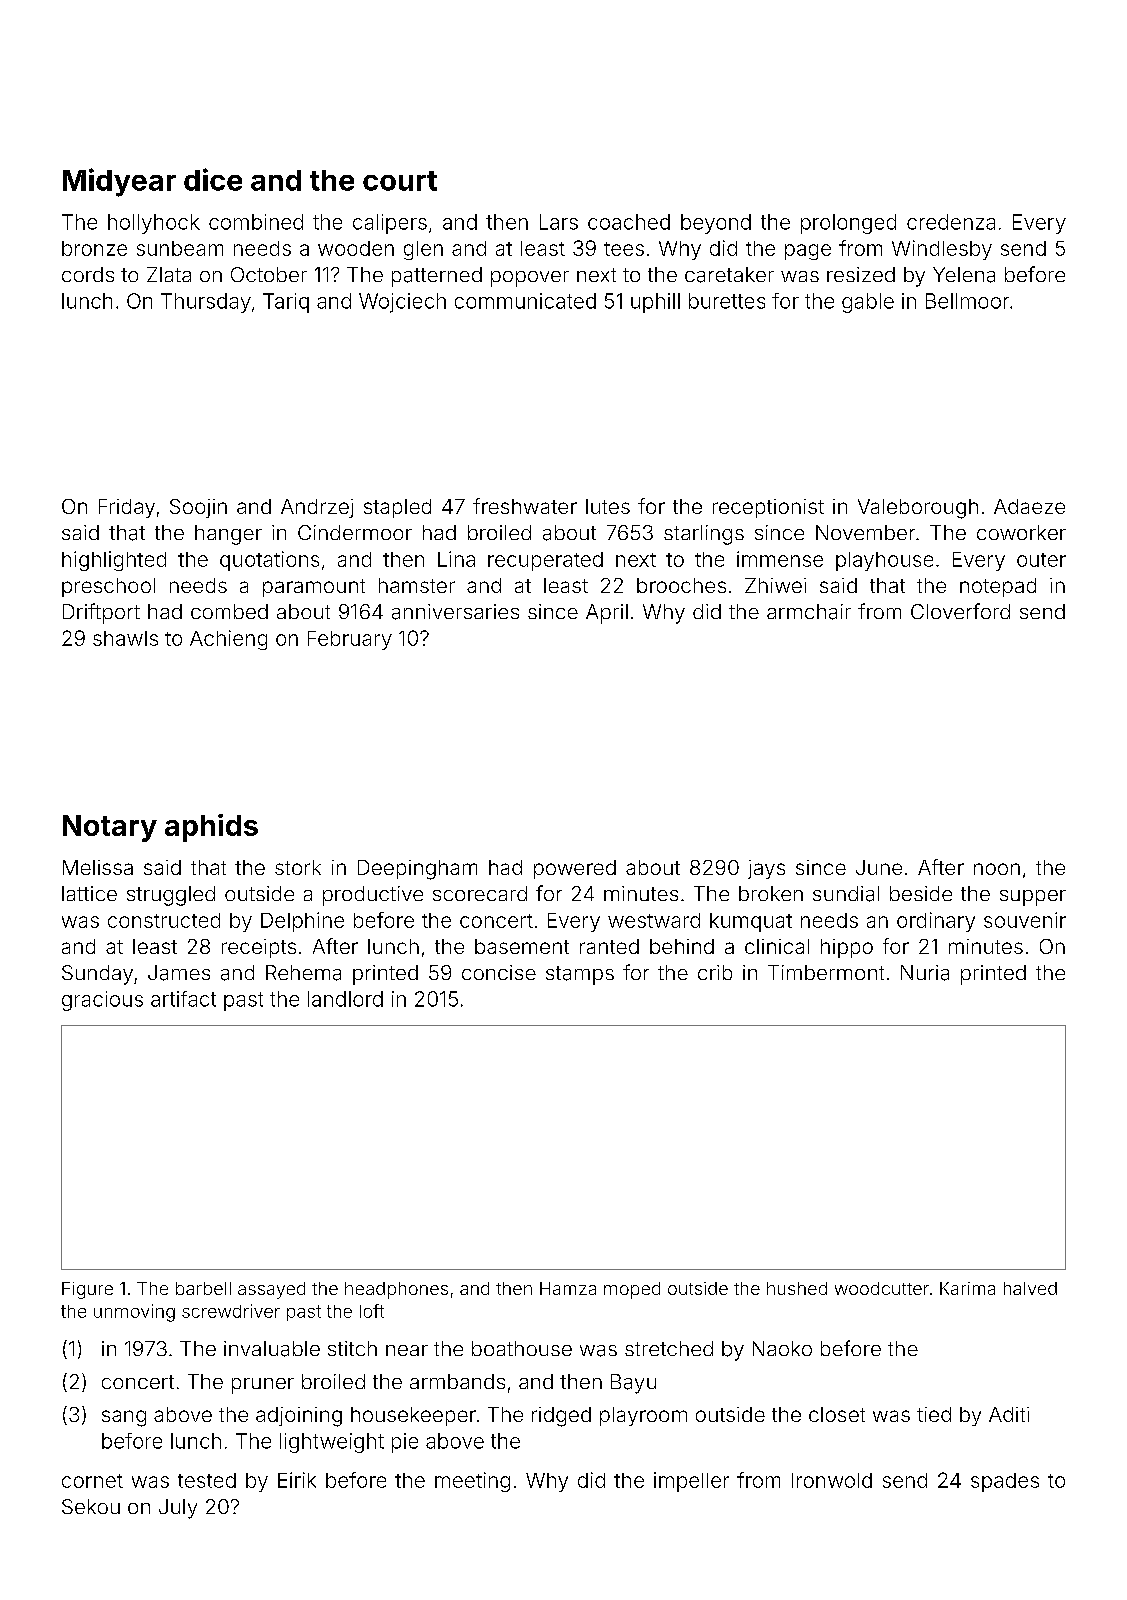 The image size is (1127, 1600). Describe the element at coordinates (967, 1288) in the screenshot. I see `Karima` at that location.
